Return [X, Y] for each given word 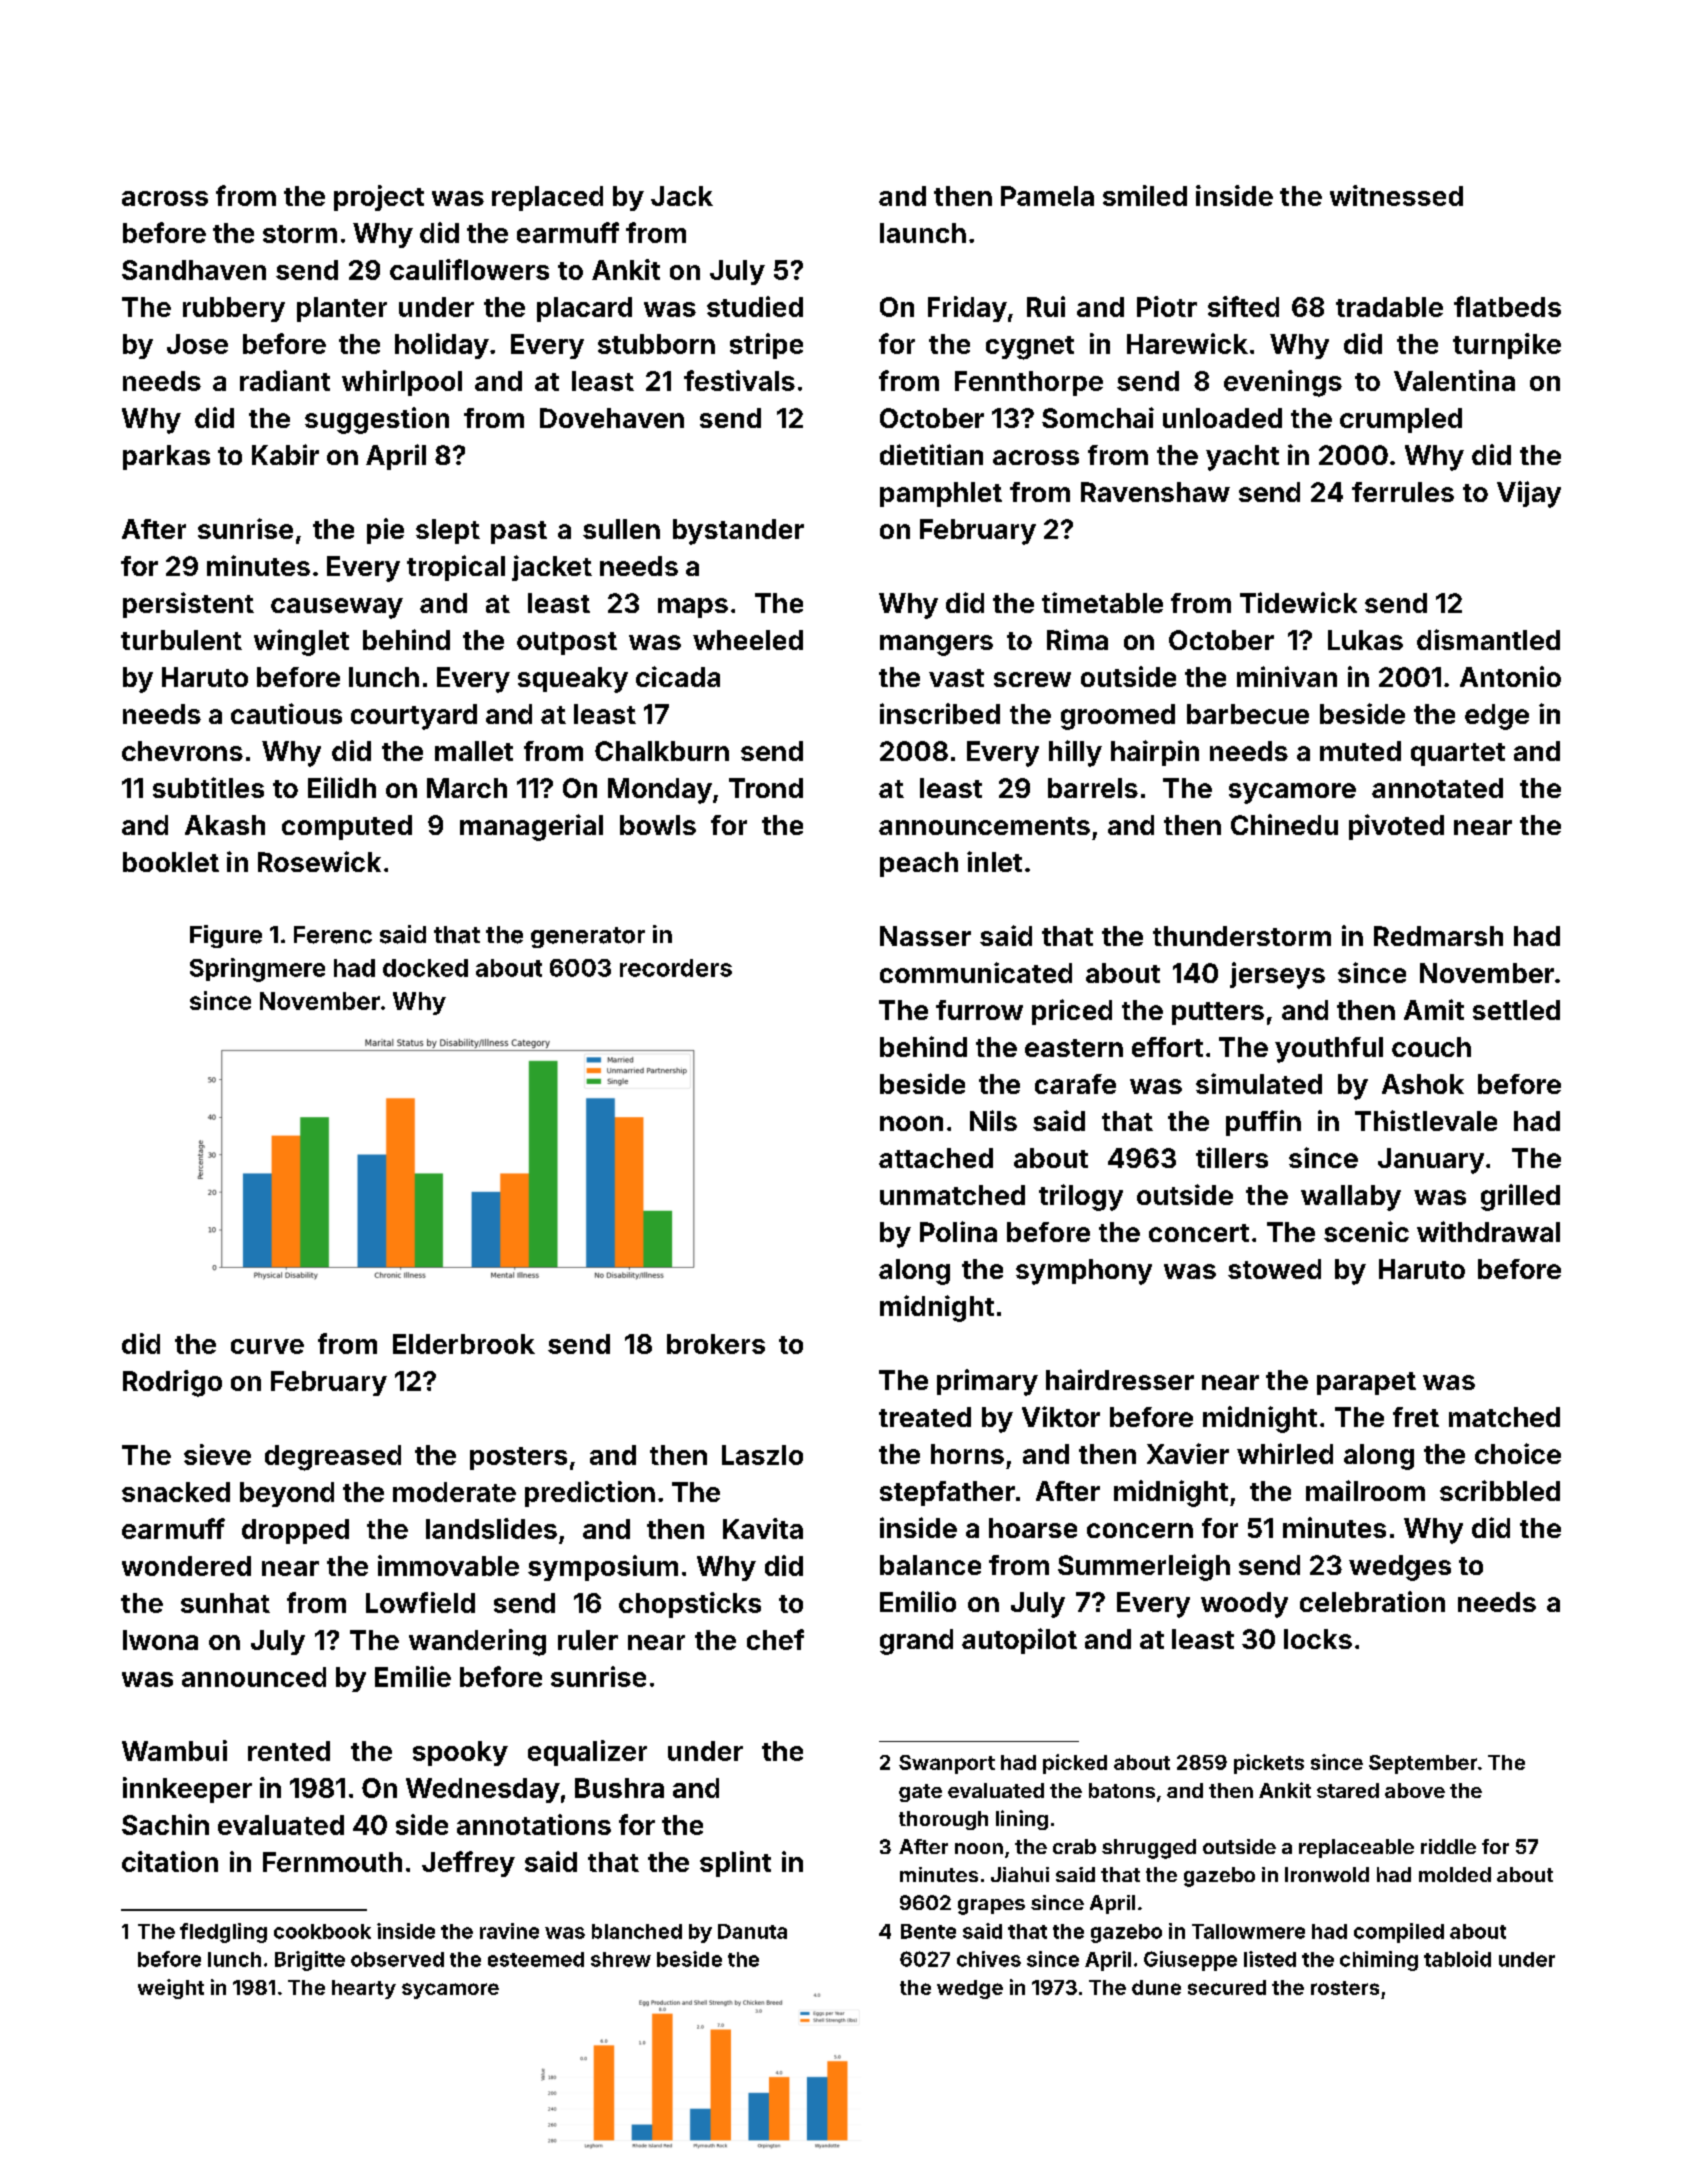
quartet [1458, 754]
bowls [658, 825]
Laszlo [762, 1455]
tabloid [1457, 1959]
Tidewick [1298, 602]
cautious [286, 713]
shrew [621, 1959]
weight [171, 1989]
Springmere [257, 970]
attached [936, 1158]
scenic [1366, 1231]
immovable [448, 1565]
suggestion [377, 420]
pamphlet [941, 494]
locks [1318, 1639]
